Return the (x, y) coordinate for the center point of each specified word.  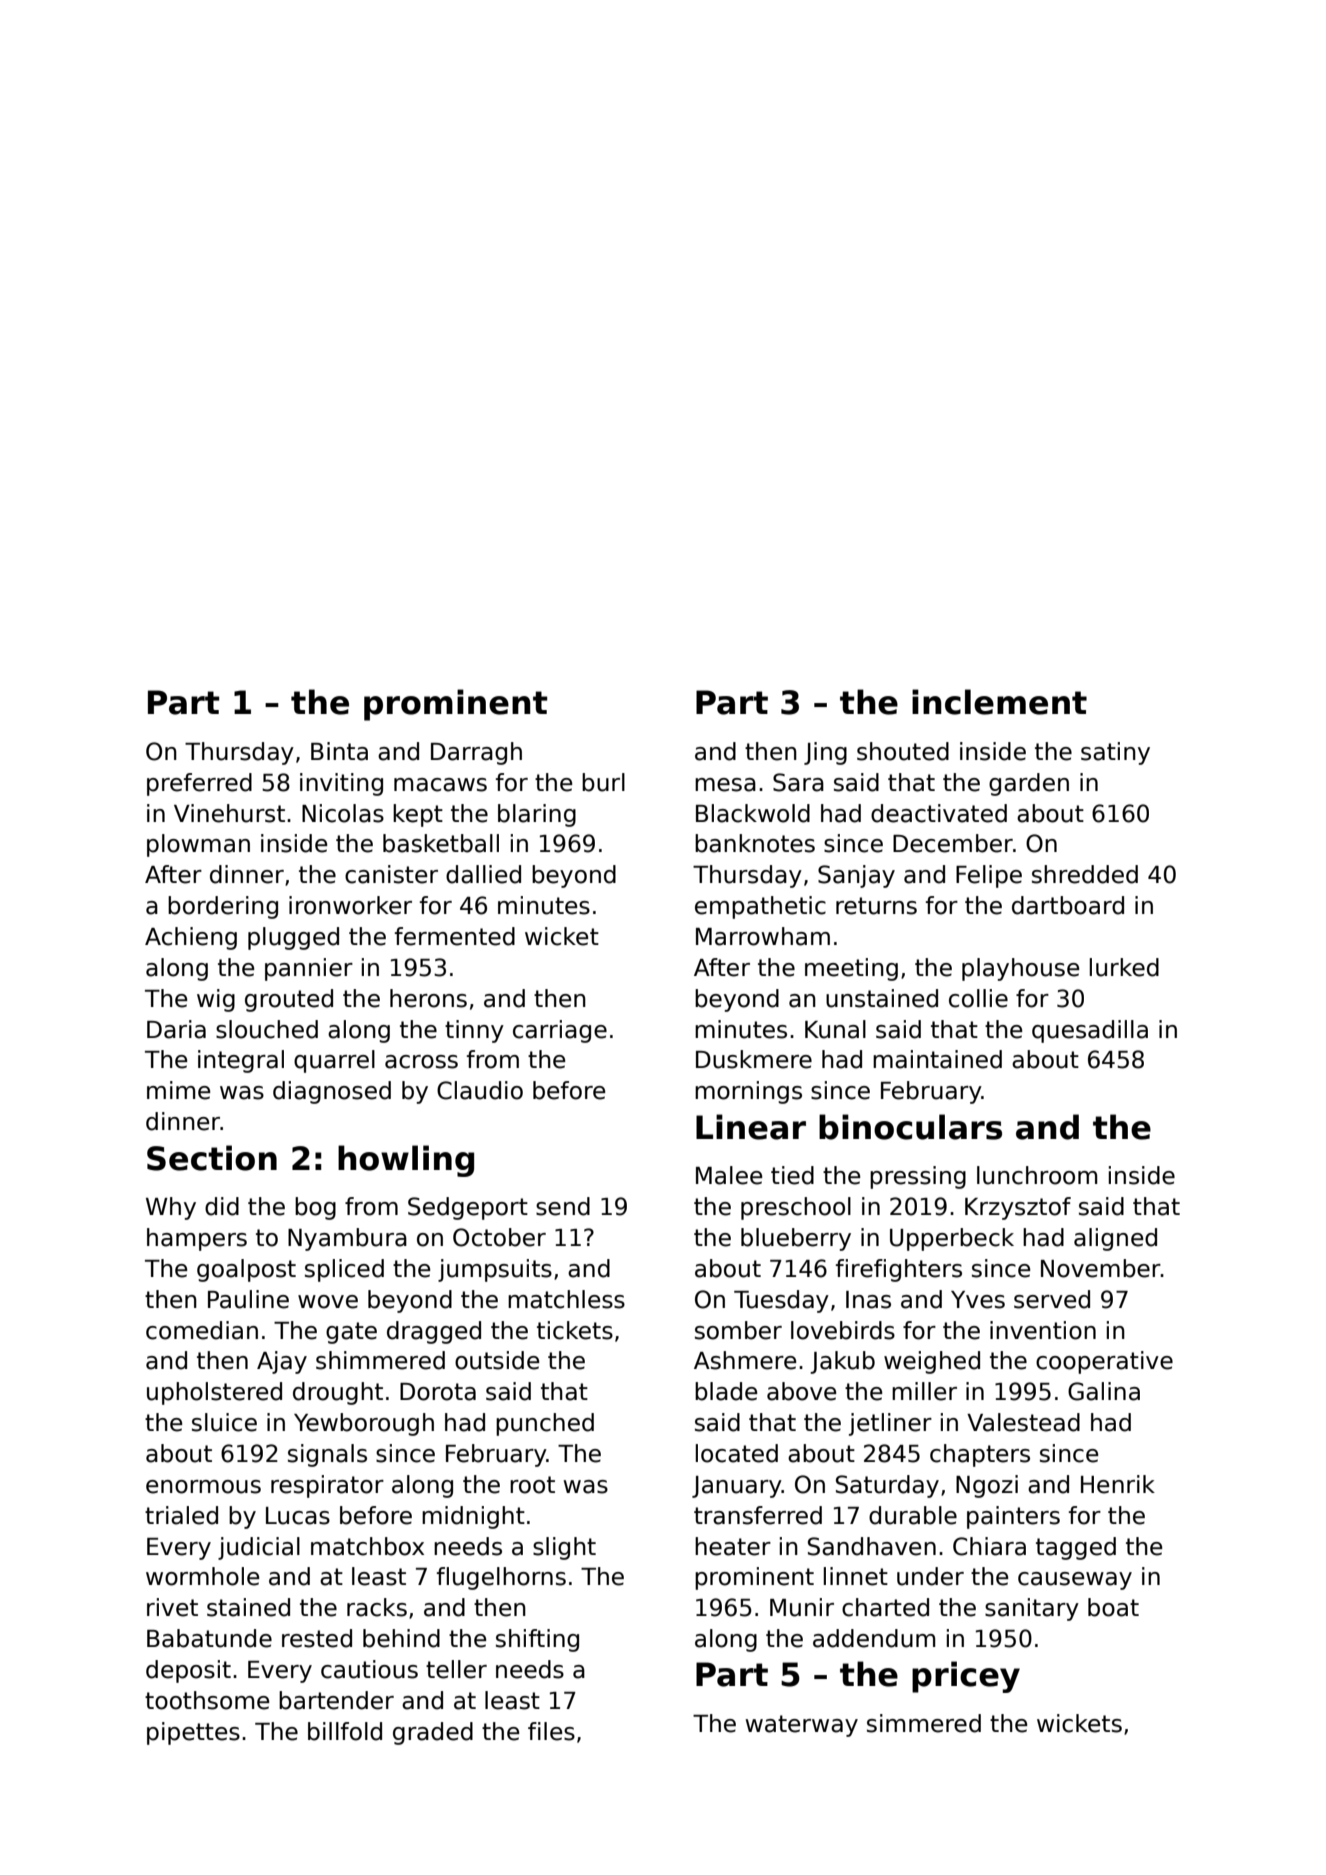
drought (338, 1393)
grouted (289, 1000)
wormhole (202, 1576)
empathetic (760, 907)
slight (564, 1548)
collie (978, 998)
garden (1029, 784)
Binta (339, 751)
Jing (825, 753)
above (801, 1391)
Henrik (1118, 1484)
